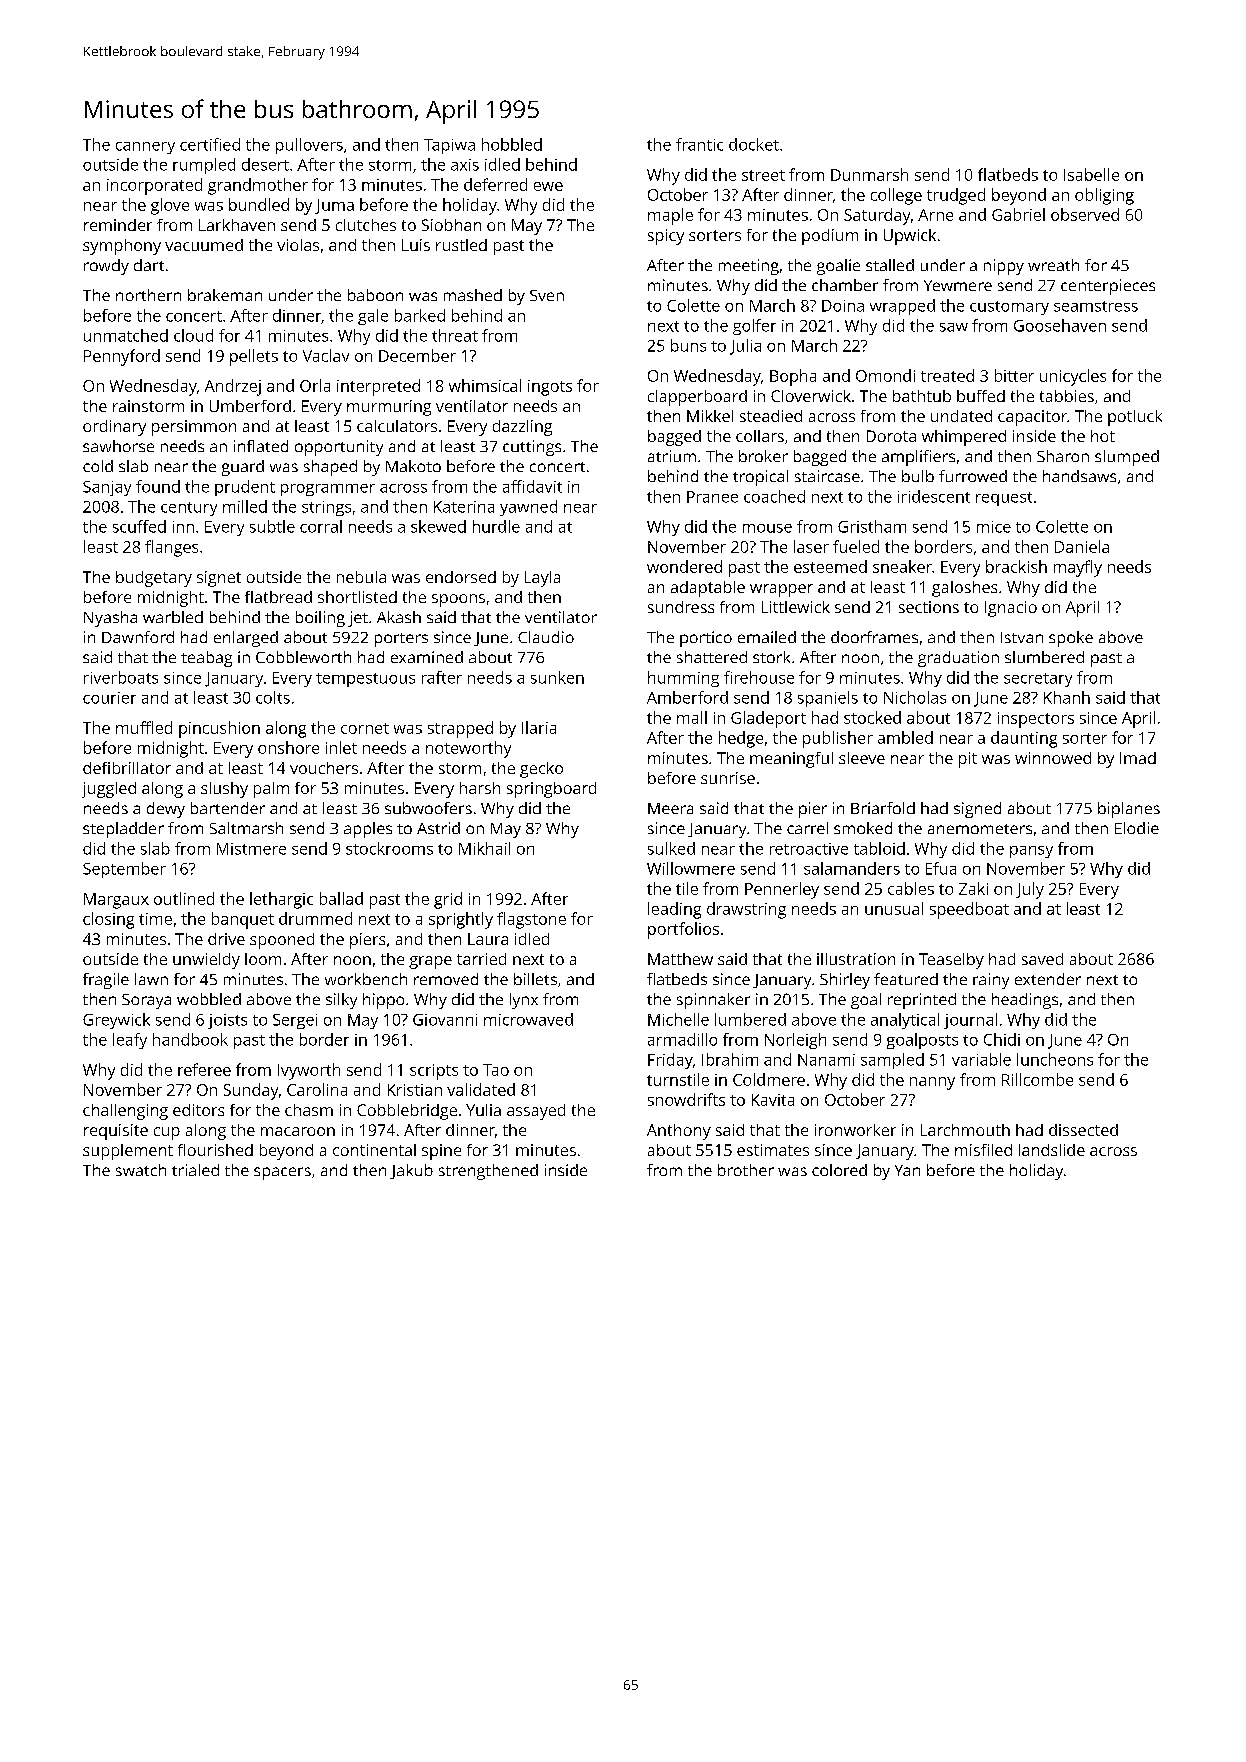 Image resolution: width=1246 pixels, height=1762 pixels. Describe the element at coordinates (138, 637) in the page. I see `Dawnford` at that location.
